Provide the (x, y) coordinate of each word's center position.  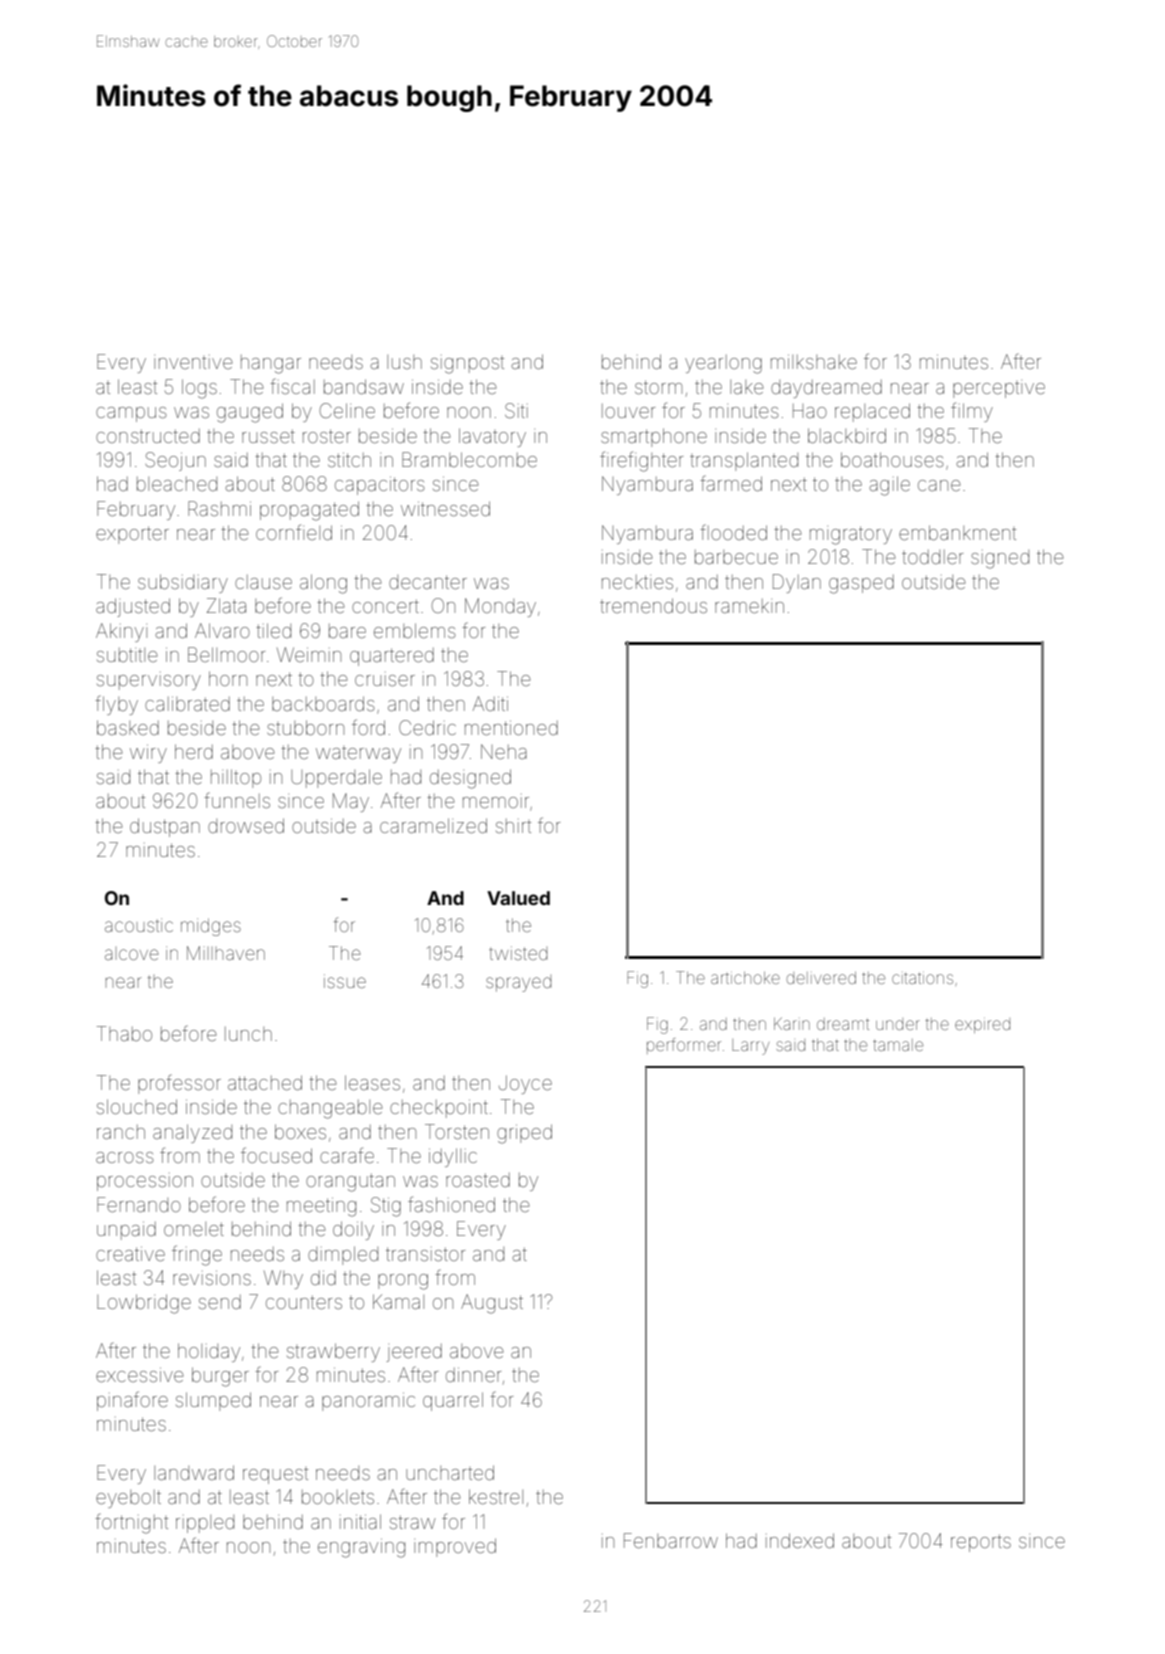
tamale (898, 1045)
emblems (415, 630)
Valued (518, 898)
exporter (132, 535)
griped (524, 1134)
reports (981, 1543)
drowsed (246, 825)
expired (982, 1025)
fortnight (131, 1524)
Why (283, 1279)
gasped (861, 584)
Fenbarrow (671, 1540)
